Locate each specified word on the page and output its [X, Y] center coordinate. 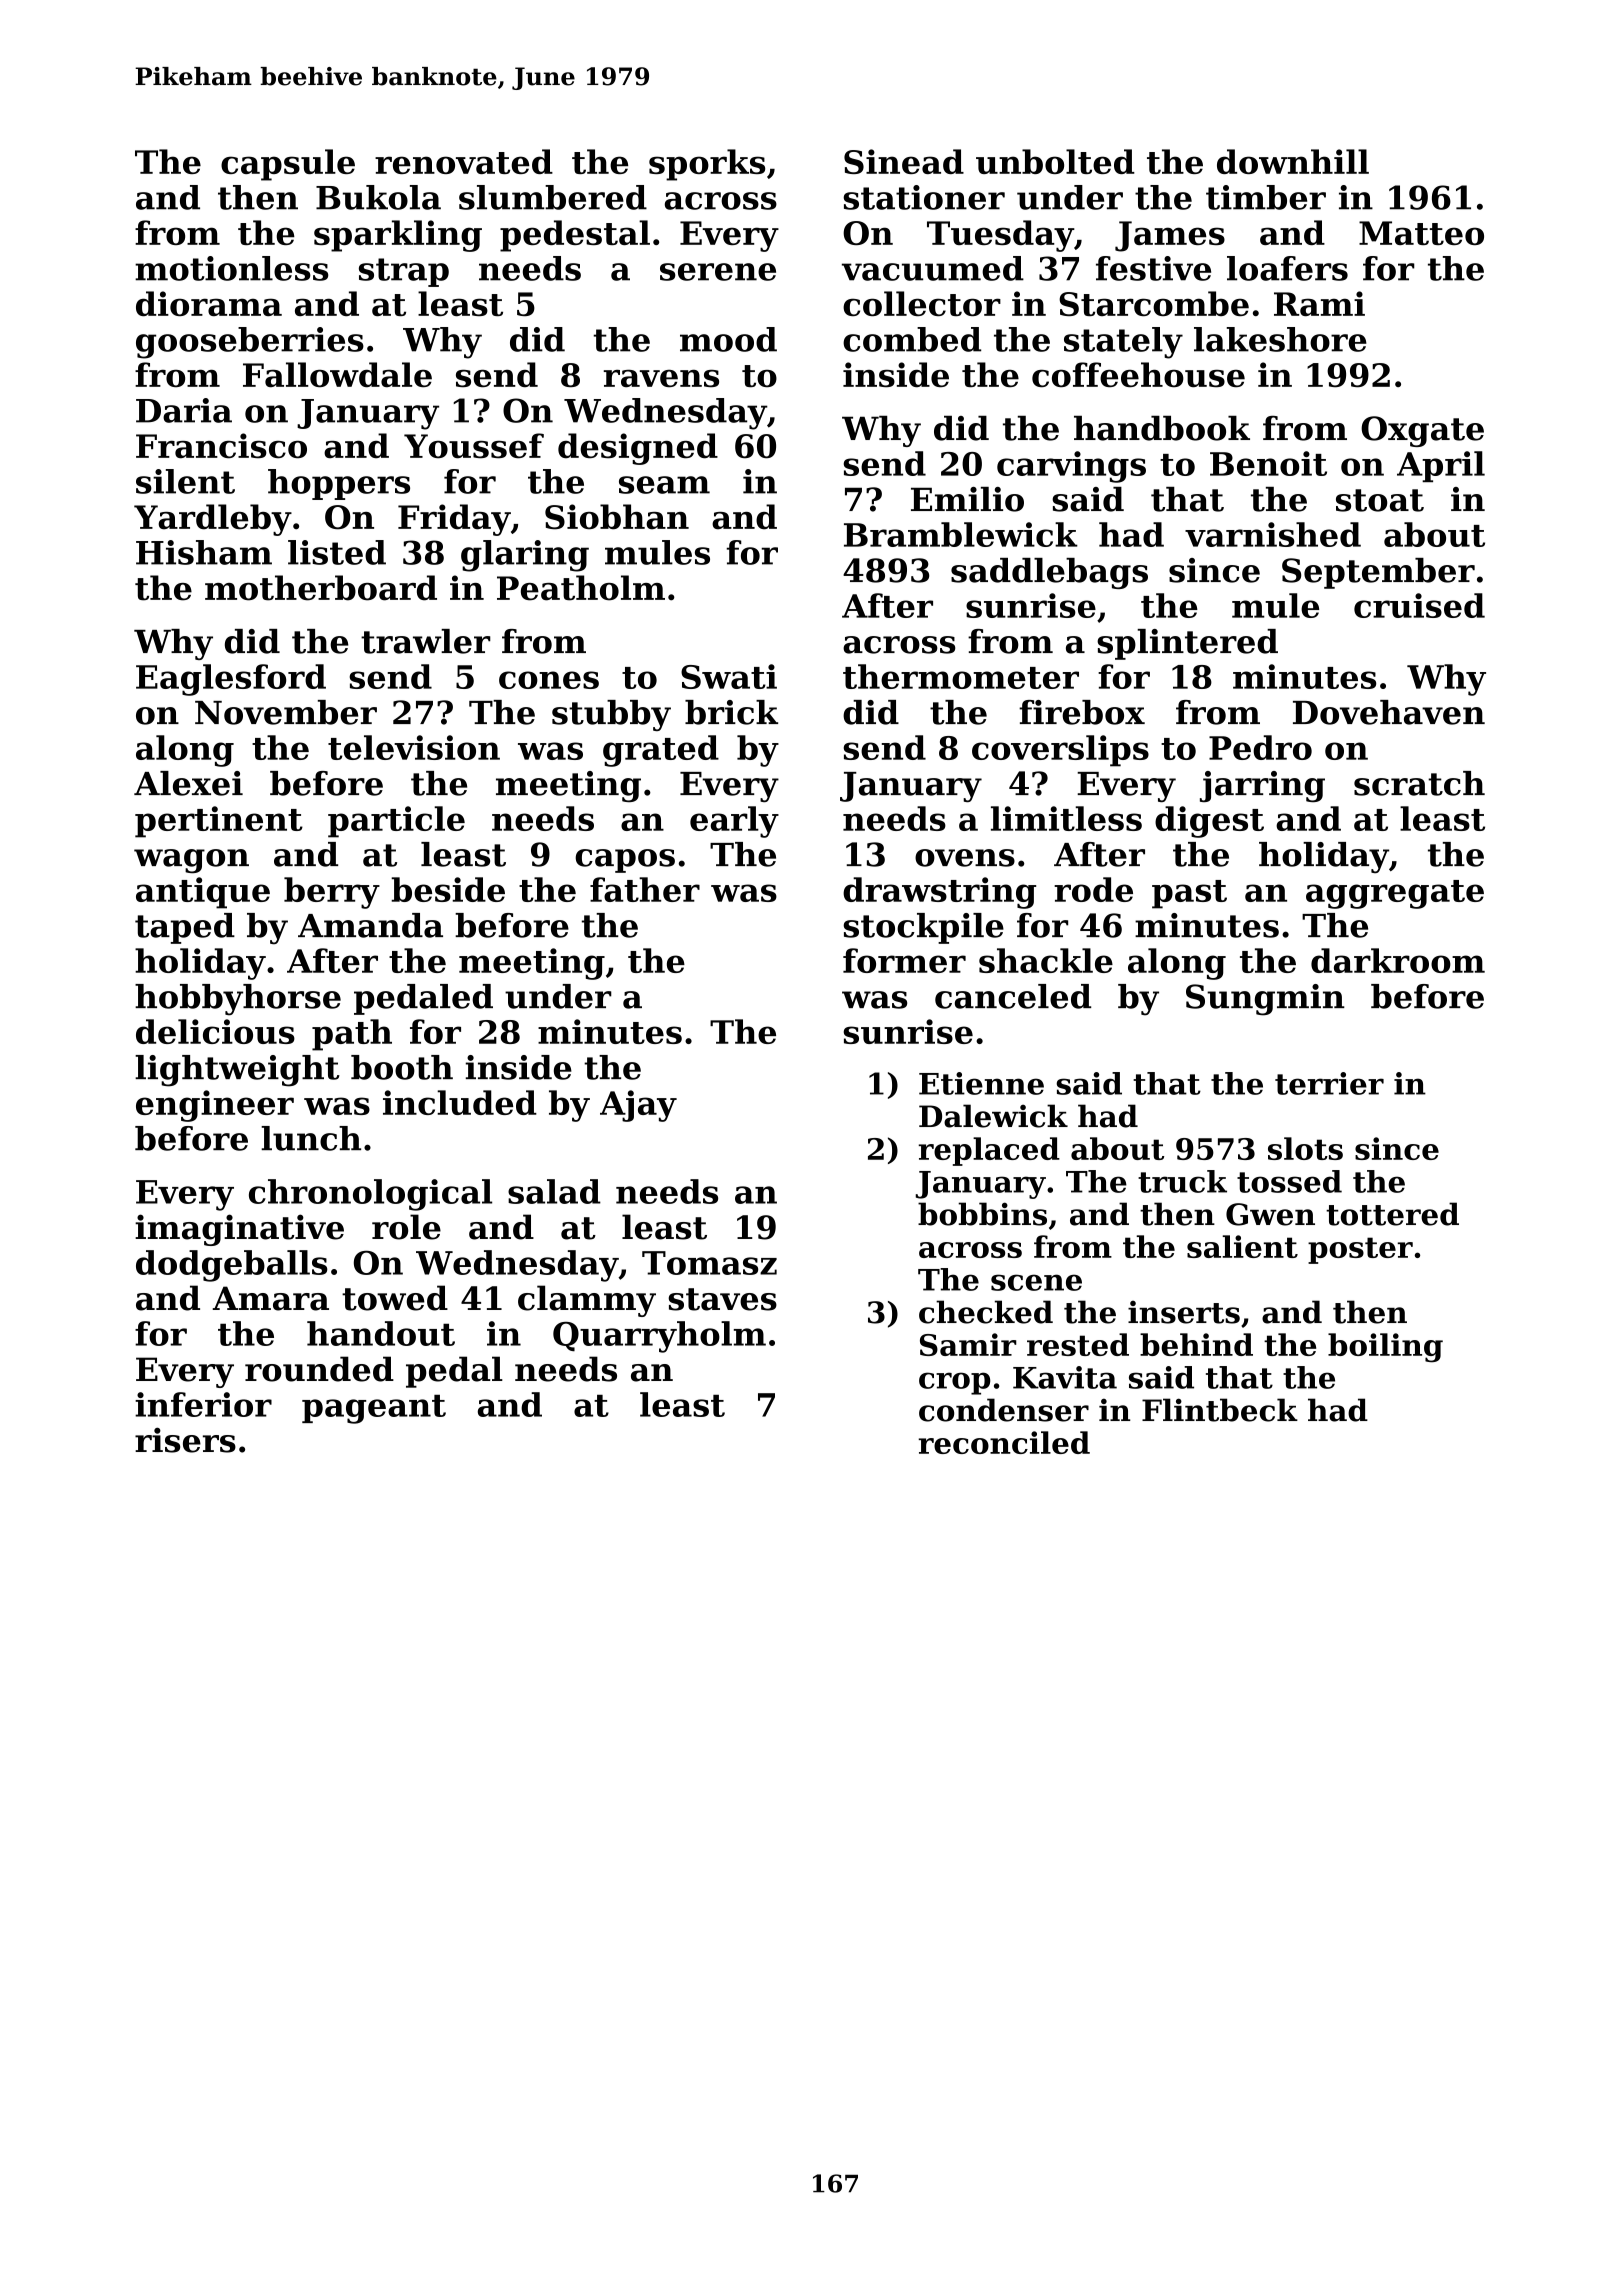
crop [954, 1383]
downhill [1293, 161]
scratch [1419, 783]
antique [203, 893]
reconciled [1004, 1442]
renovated [464, 161]
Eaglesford [231, 680]
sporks [707, 165]
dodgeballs [232, 1266]
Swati [729, 676]
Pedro [1260, 747]
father [645, 889]
